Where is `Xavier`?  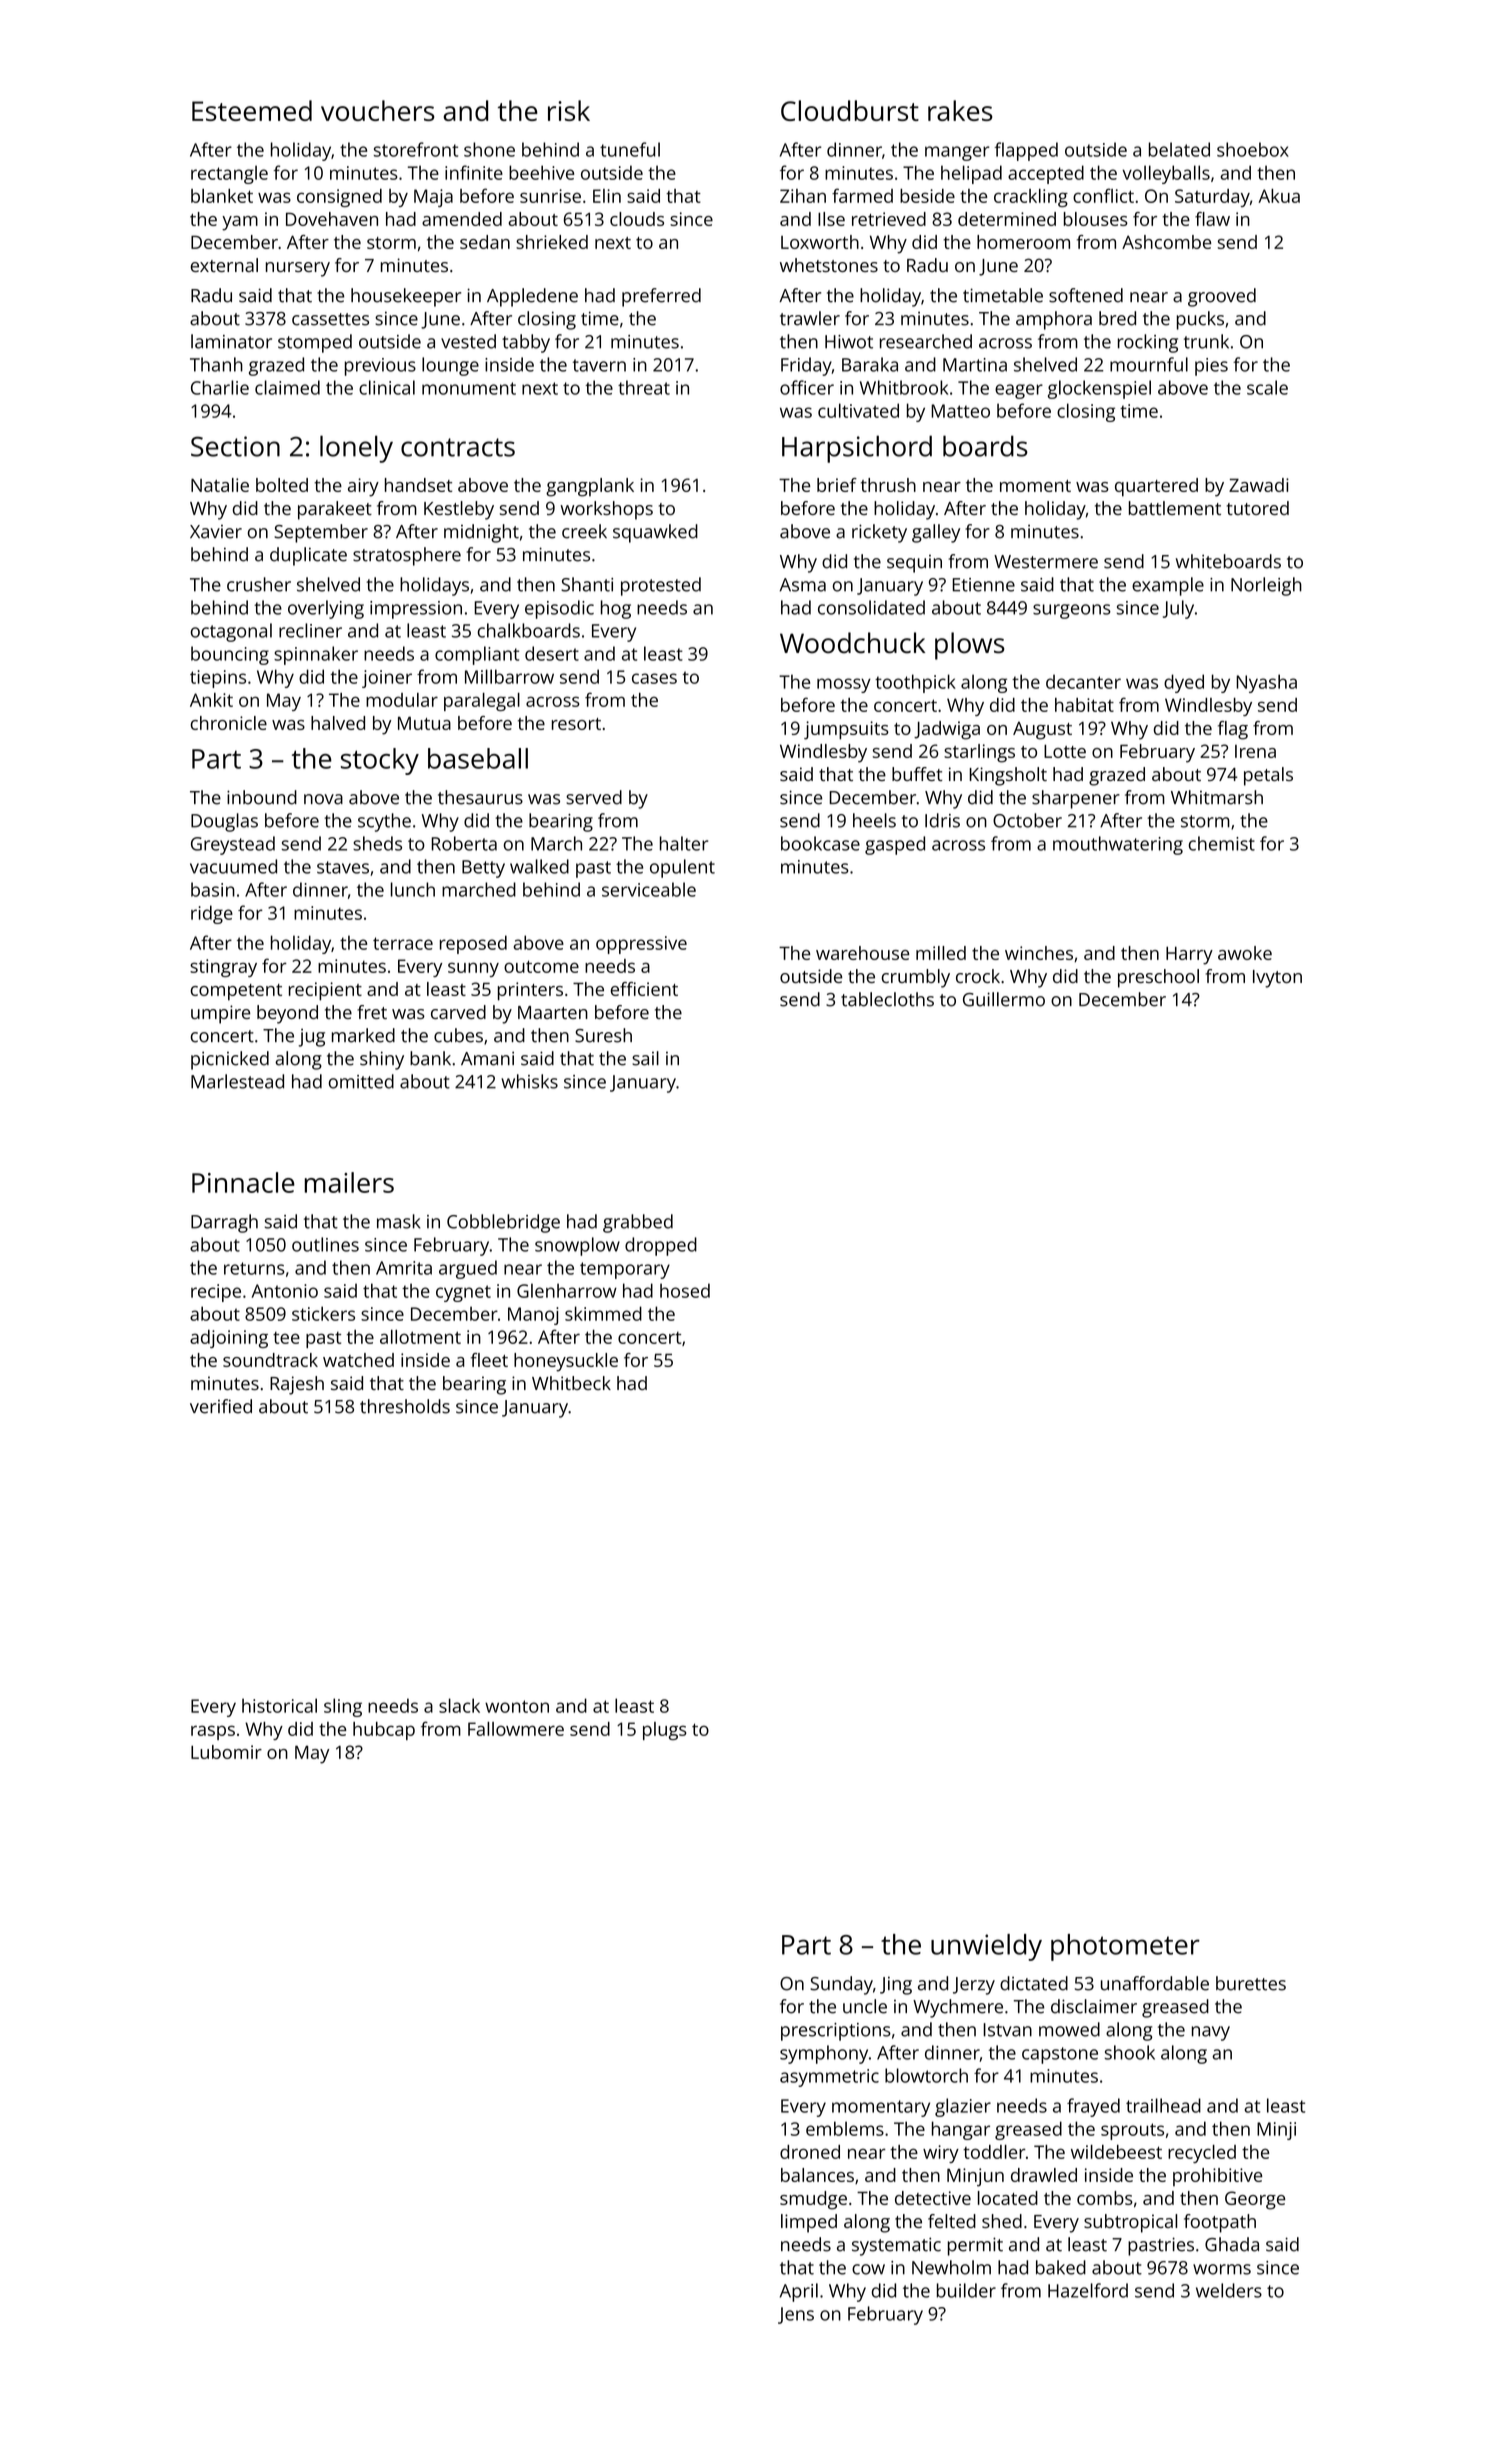
Xavier is located at coordinates (216, 532).
